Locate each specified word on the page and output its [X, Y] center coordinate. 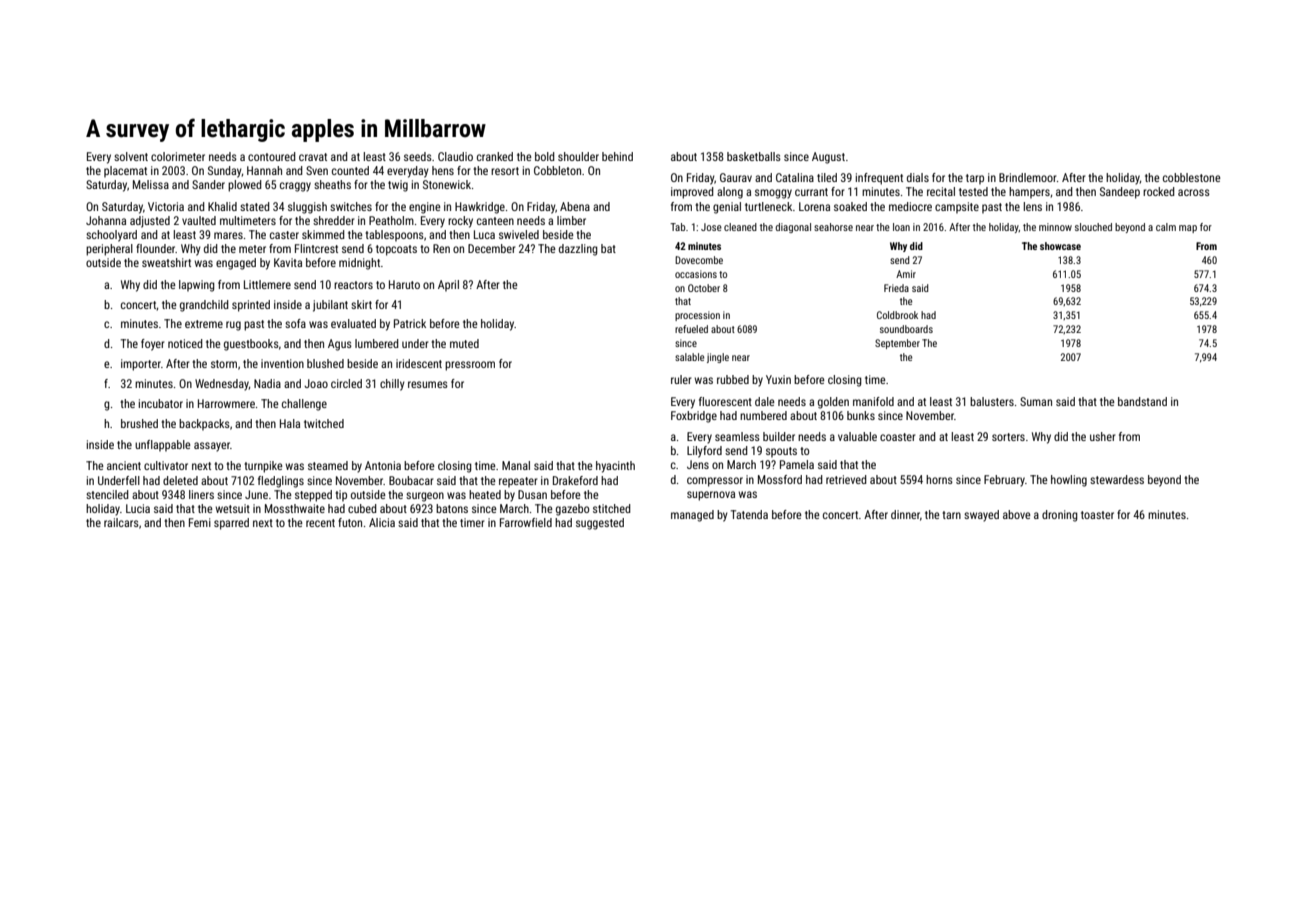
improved [692, 193]
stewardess [1117, 479]
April [448, 286]
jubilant [330, 306]
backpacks [204, 425]
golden [833, 403]
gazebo [572, 510]
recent [320, 523]
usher [1103, 436]
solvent [131, 156]
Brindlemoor [1028, 177]
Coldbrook [897, 315]
